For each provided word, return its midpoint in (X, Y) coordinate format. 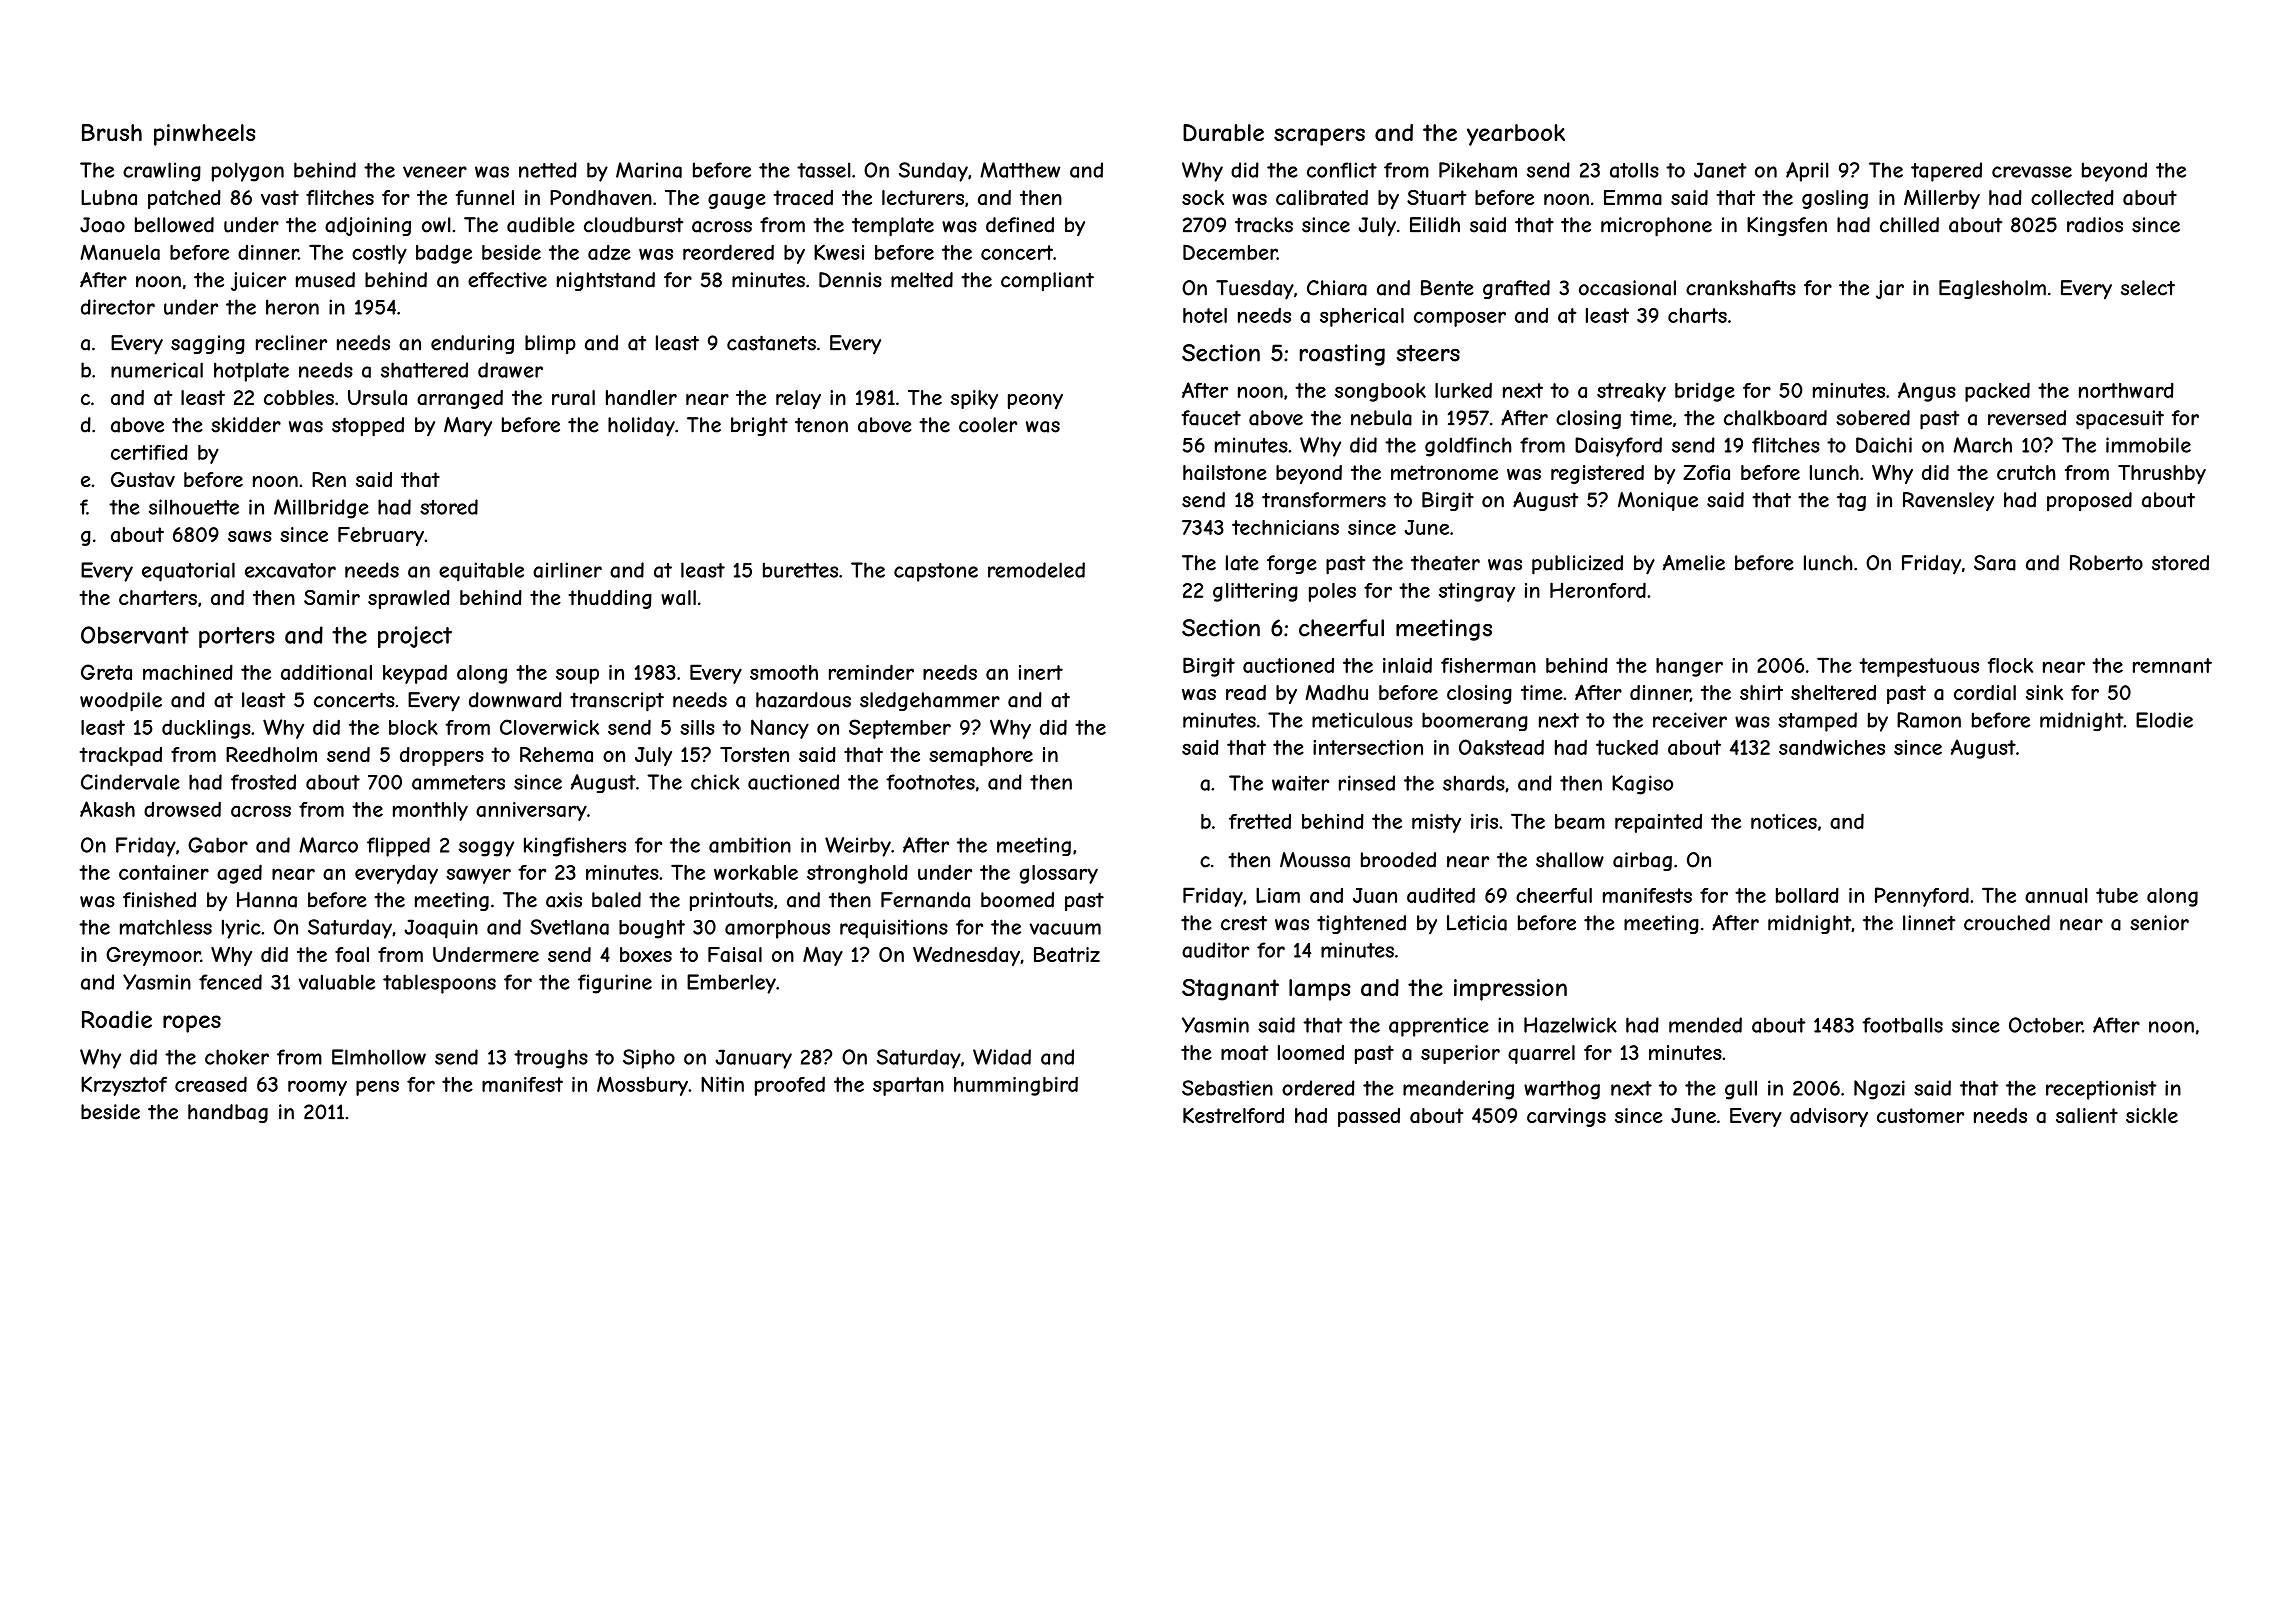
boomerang (1475, 721)
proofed (790, 1086)
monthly (430, 811)
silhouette (194, 507)
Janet (1720, 170)
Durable (1223, 133)
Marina (649, 170)
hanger (1689, 667)
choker (237, 1057)
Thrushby (2162, 474)
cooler (988, 425)
